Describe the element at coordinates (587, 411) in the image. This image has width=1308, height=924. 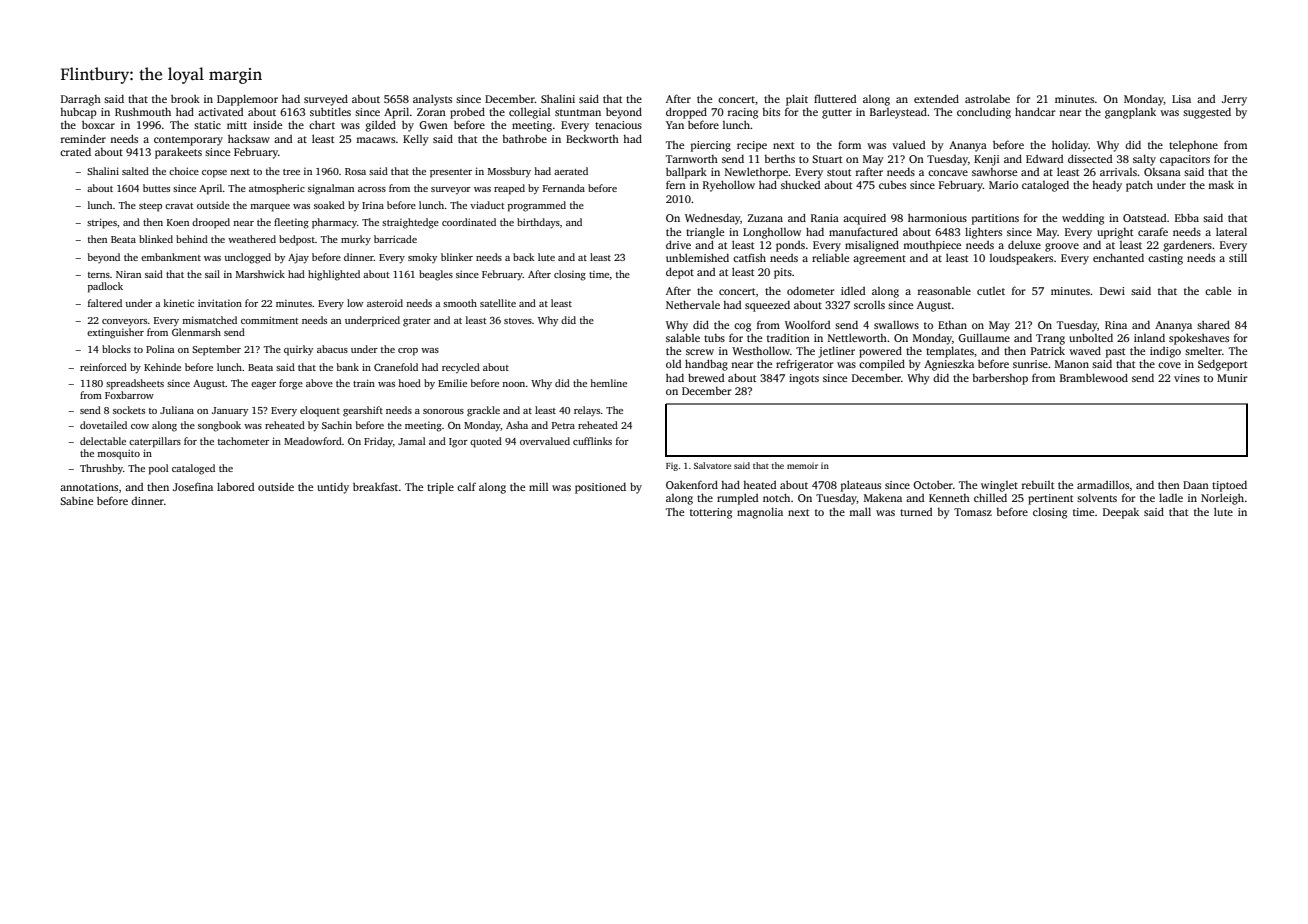
I see `relays` at that location.
